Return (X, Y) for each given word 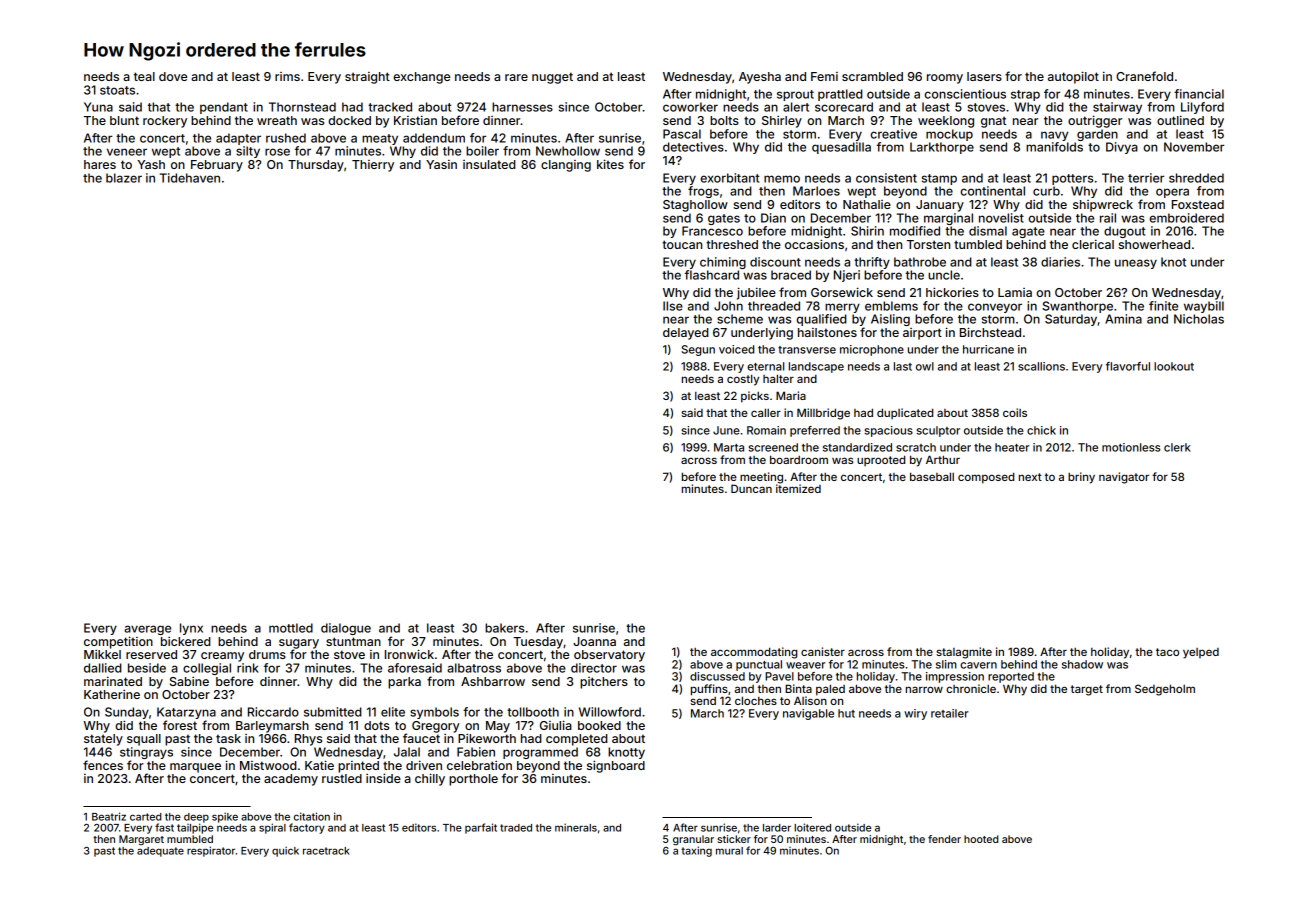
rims (287, 76)
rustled (342, 778)
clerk (1177, 447)
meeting (761, 478)
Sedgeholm (1165, 690)
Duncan (751, 488)
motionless (1131, 447)
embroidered (1187, 218)
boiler (482, 151)
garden (1097, 135)
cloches (756, 700)
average (147, 630)
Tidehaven (190, 178)
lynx (191, 629)
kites (610, 164)
